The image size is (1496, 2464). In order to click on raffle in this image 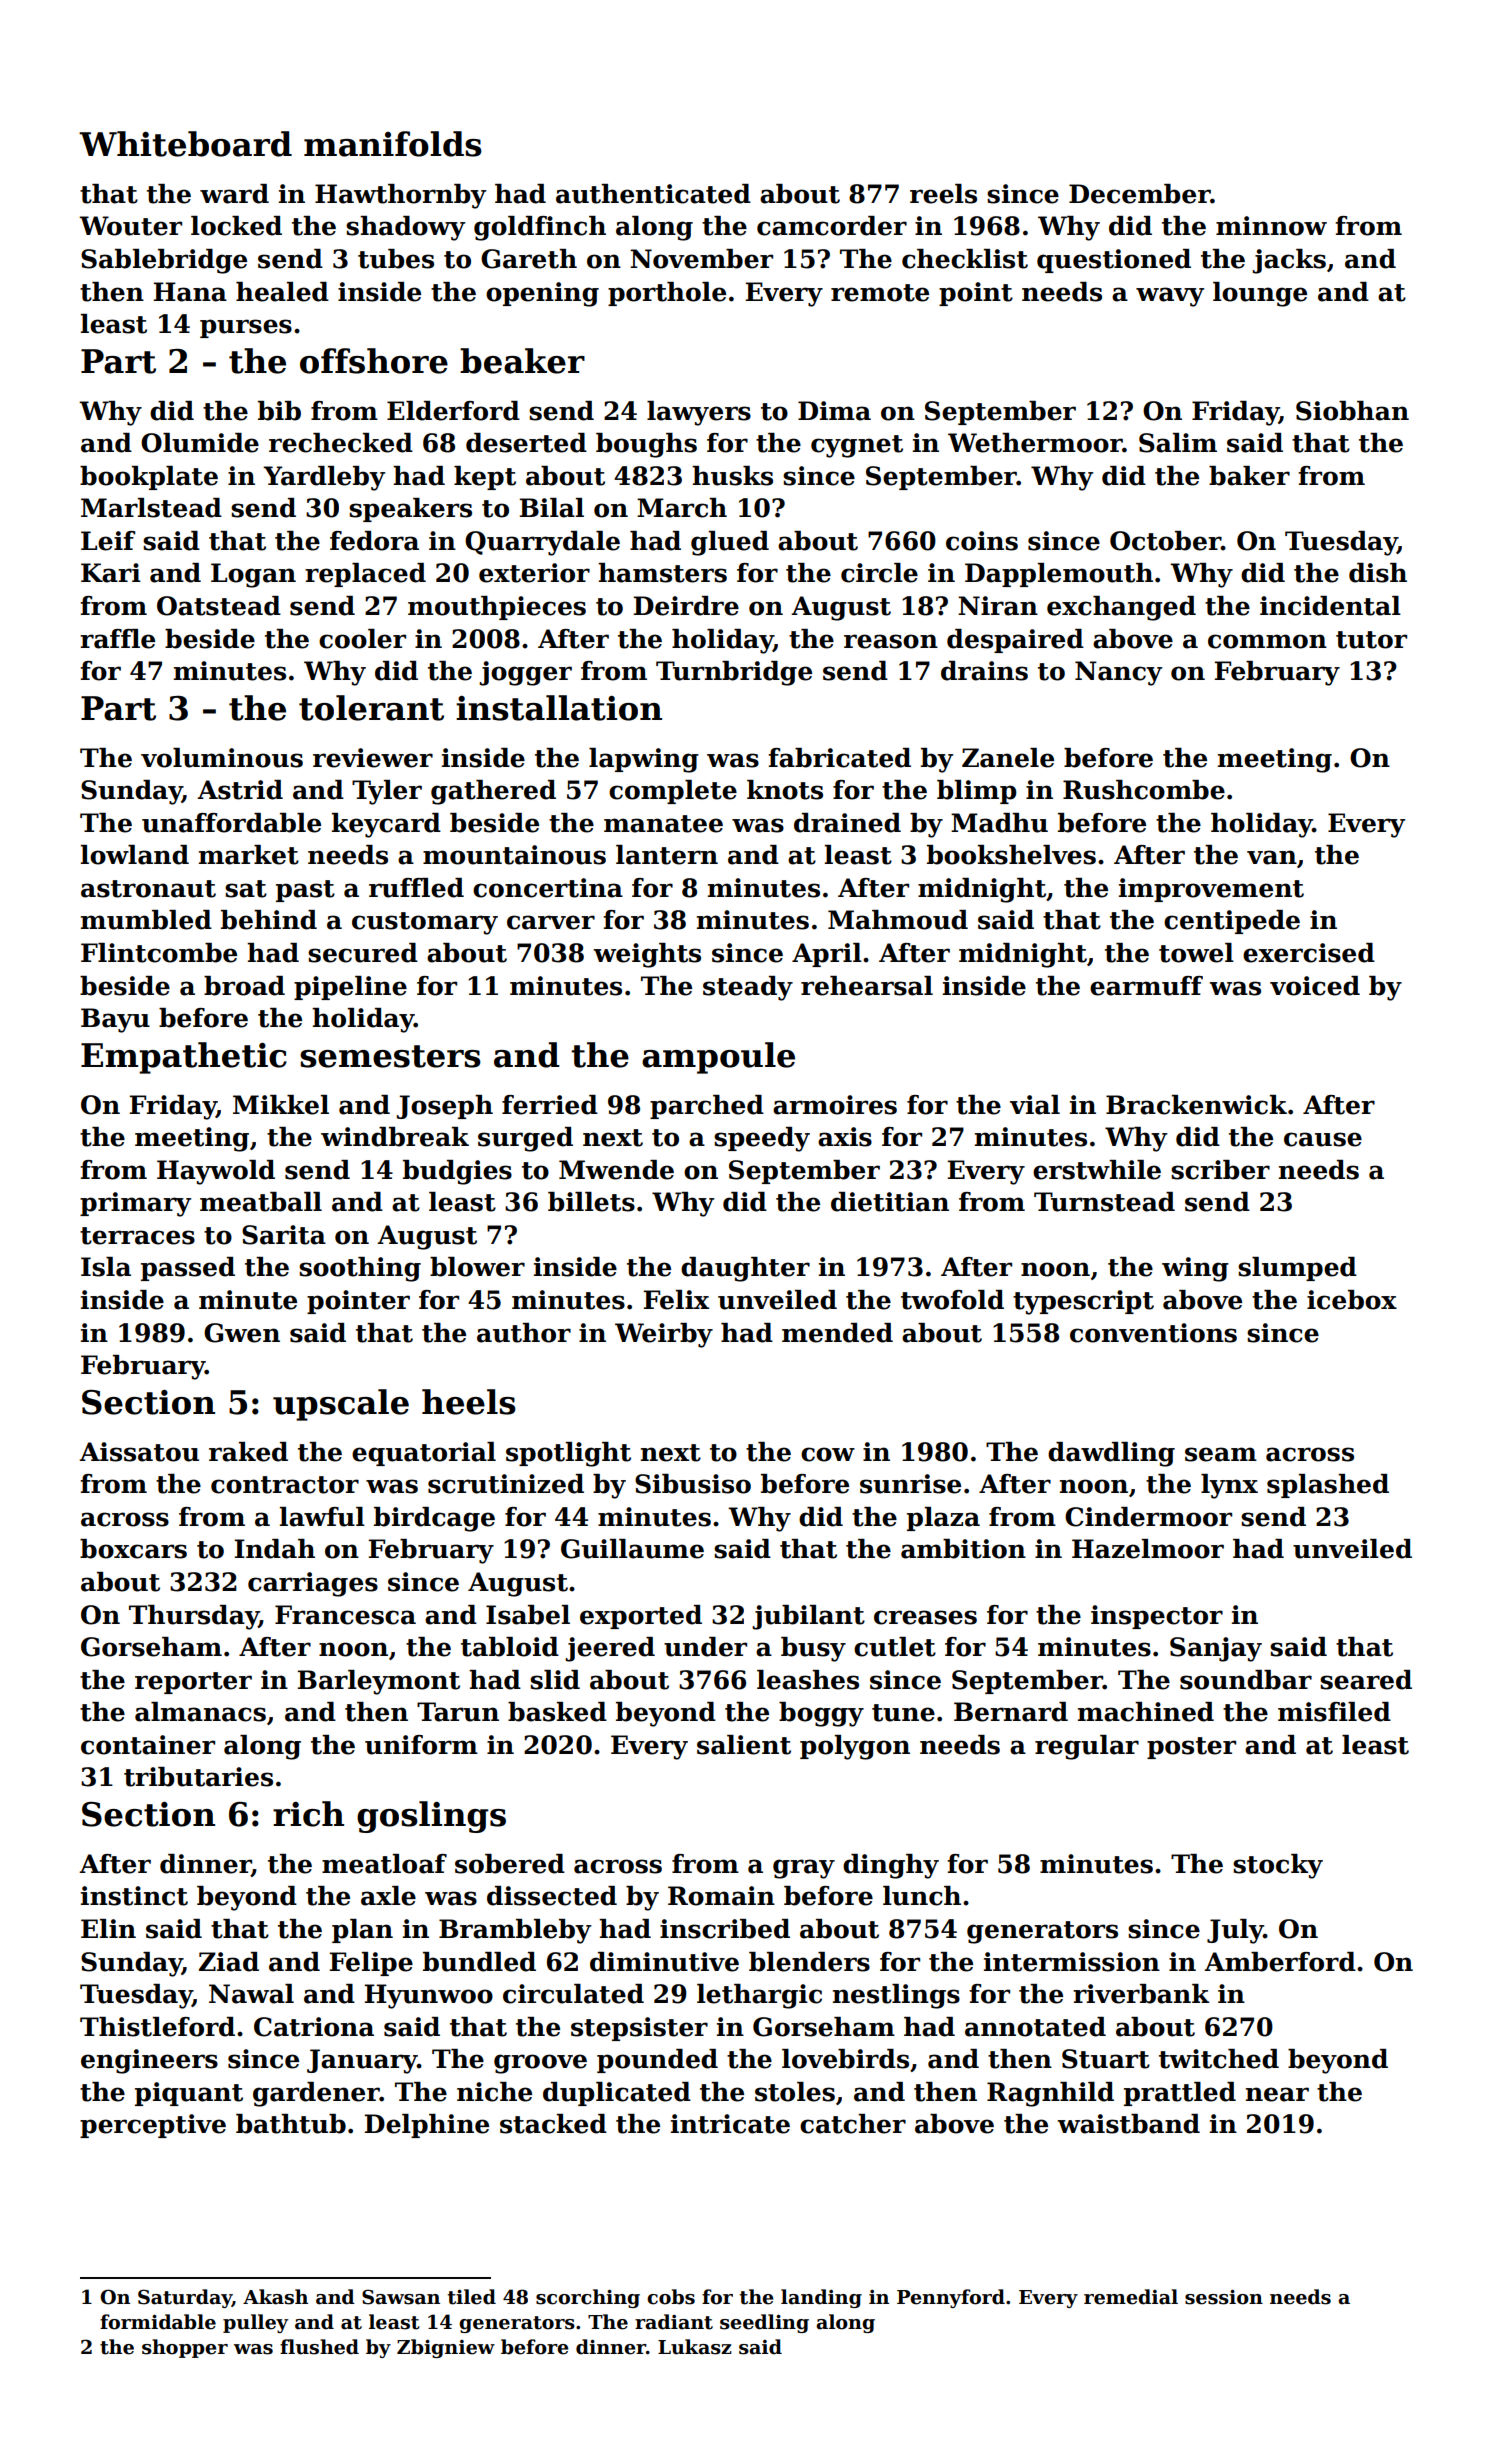, I will do `click(117, 639)`.
